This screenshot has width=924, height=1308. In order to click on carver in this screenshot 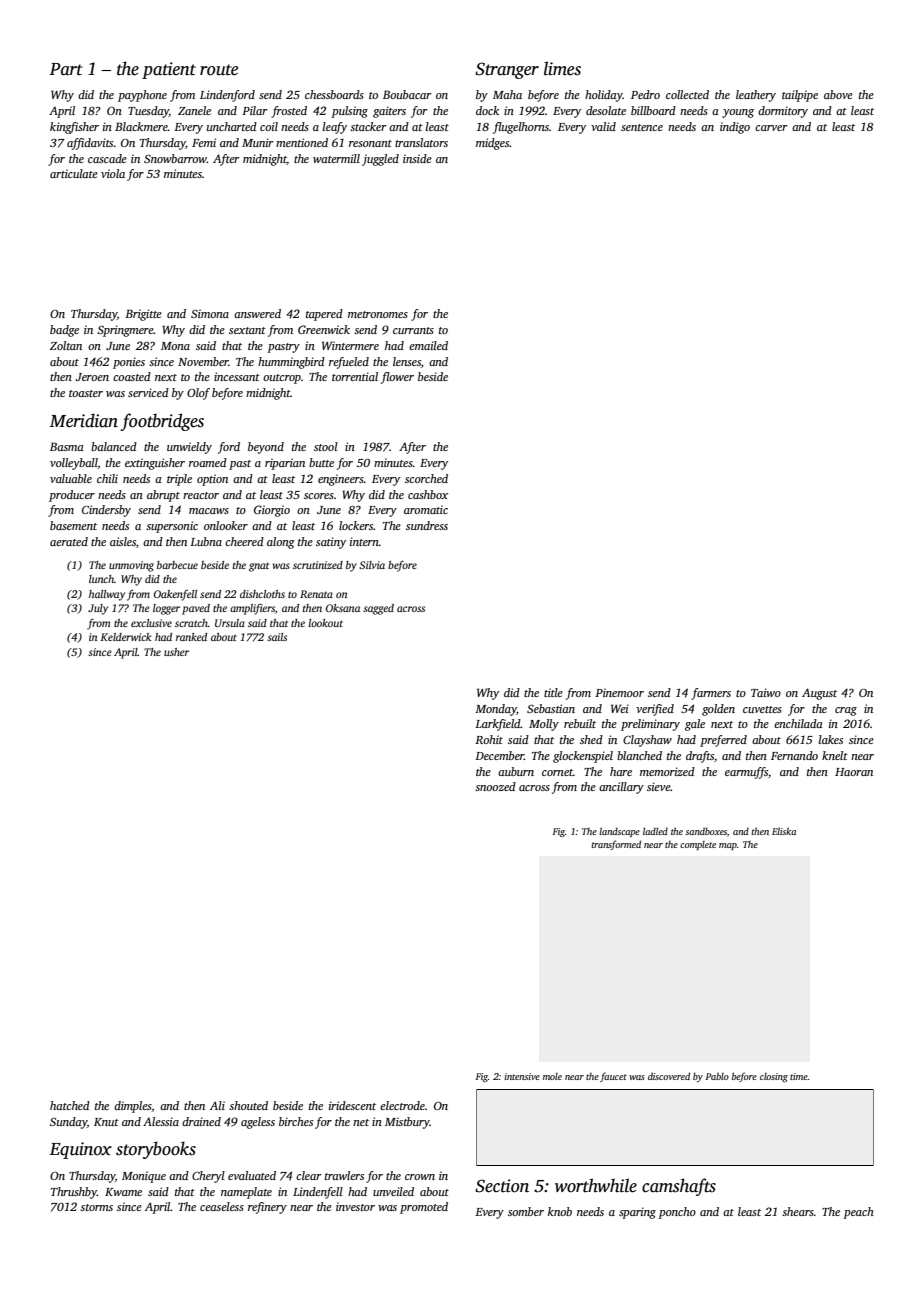, I will do `click(771, 128)`.
